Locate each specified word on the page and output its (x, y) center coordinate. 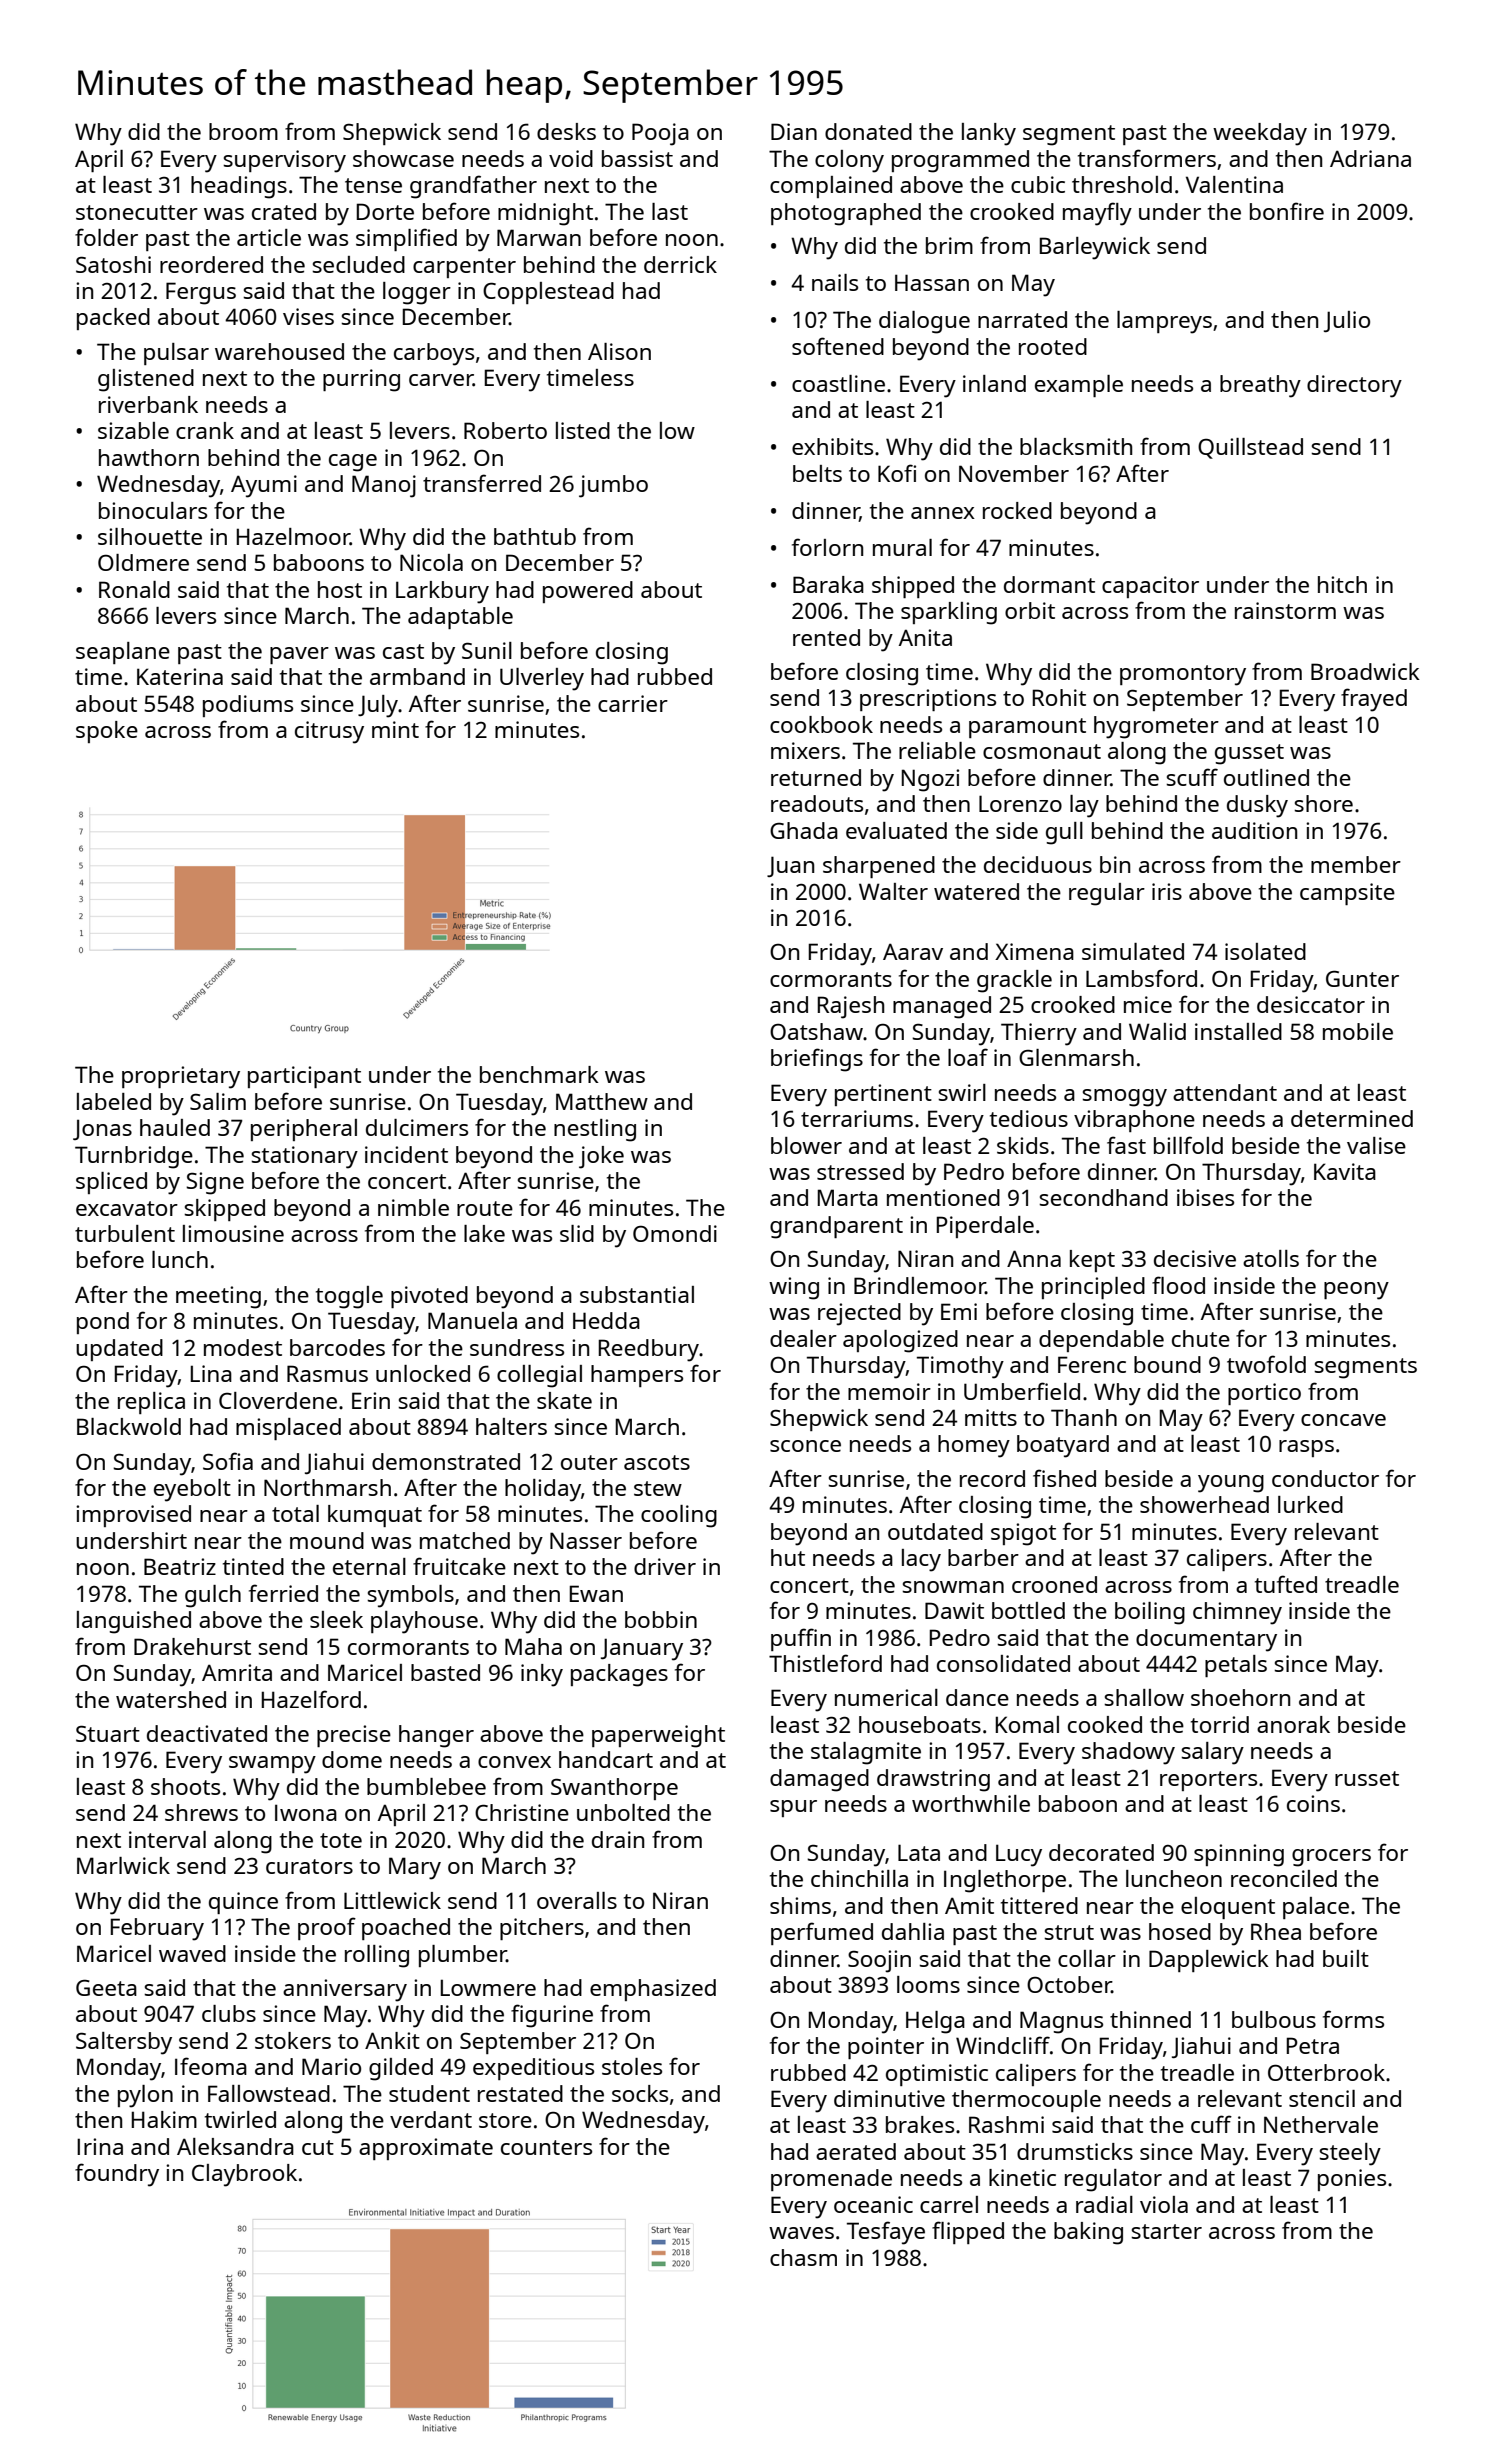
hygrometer (1156, 727)
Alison (619, 351)
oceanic (873, 2204)
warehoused (279, 351)
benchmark (539, 1074)
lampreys (1164, 322)
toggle (349, 1297)
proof (327, 1928)
